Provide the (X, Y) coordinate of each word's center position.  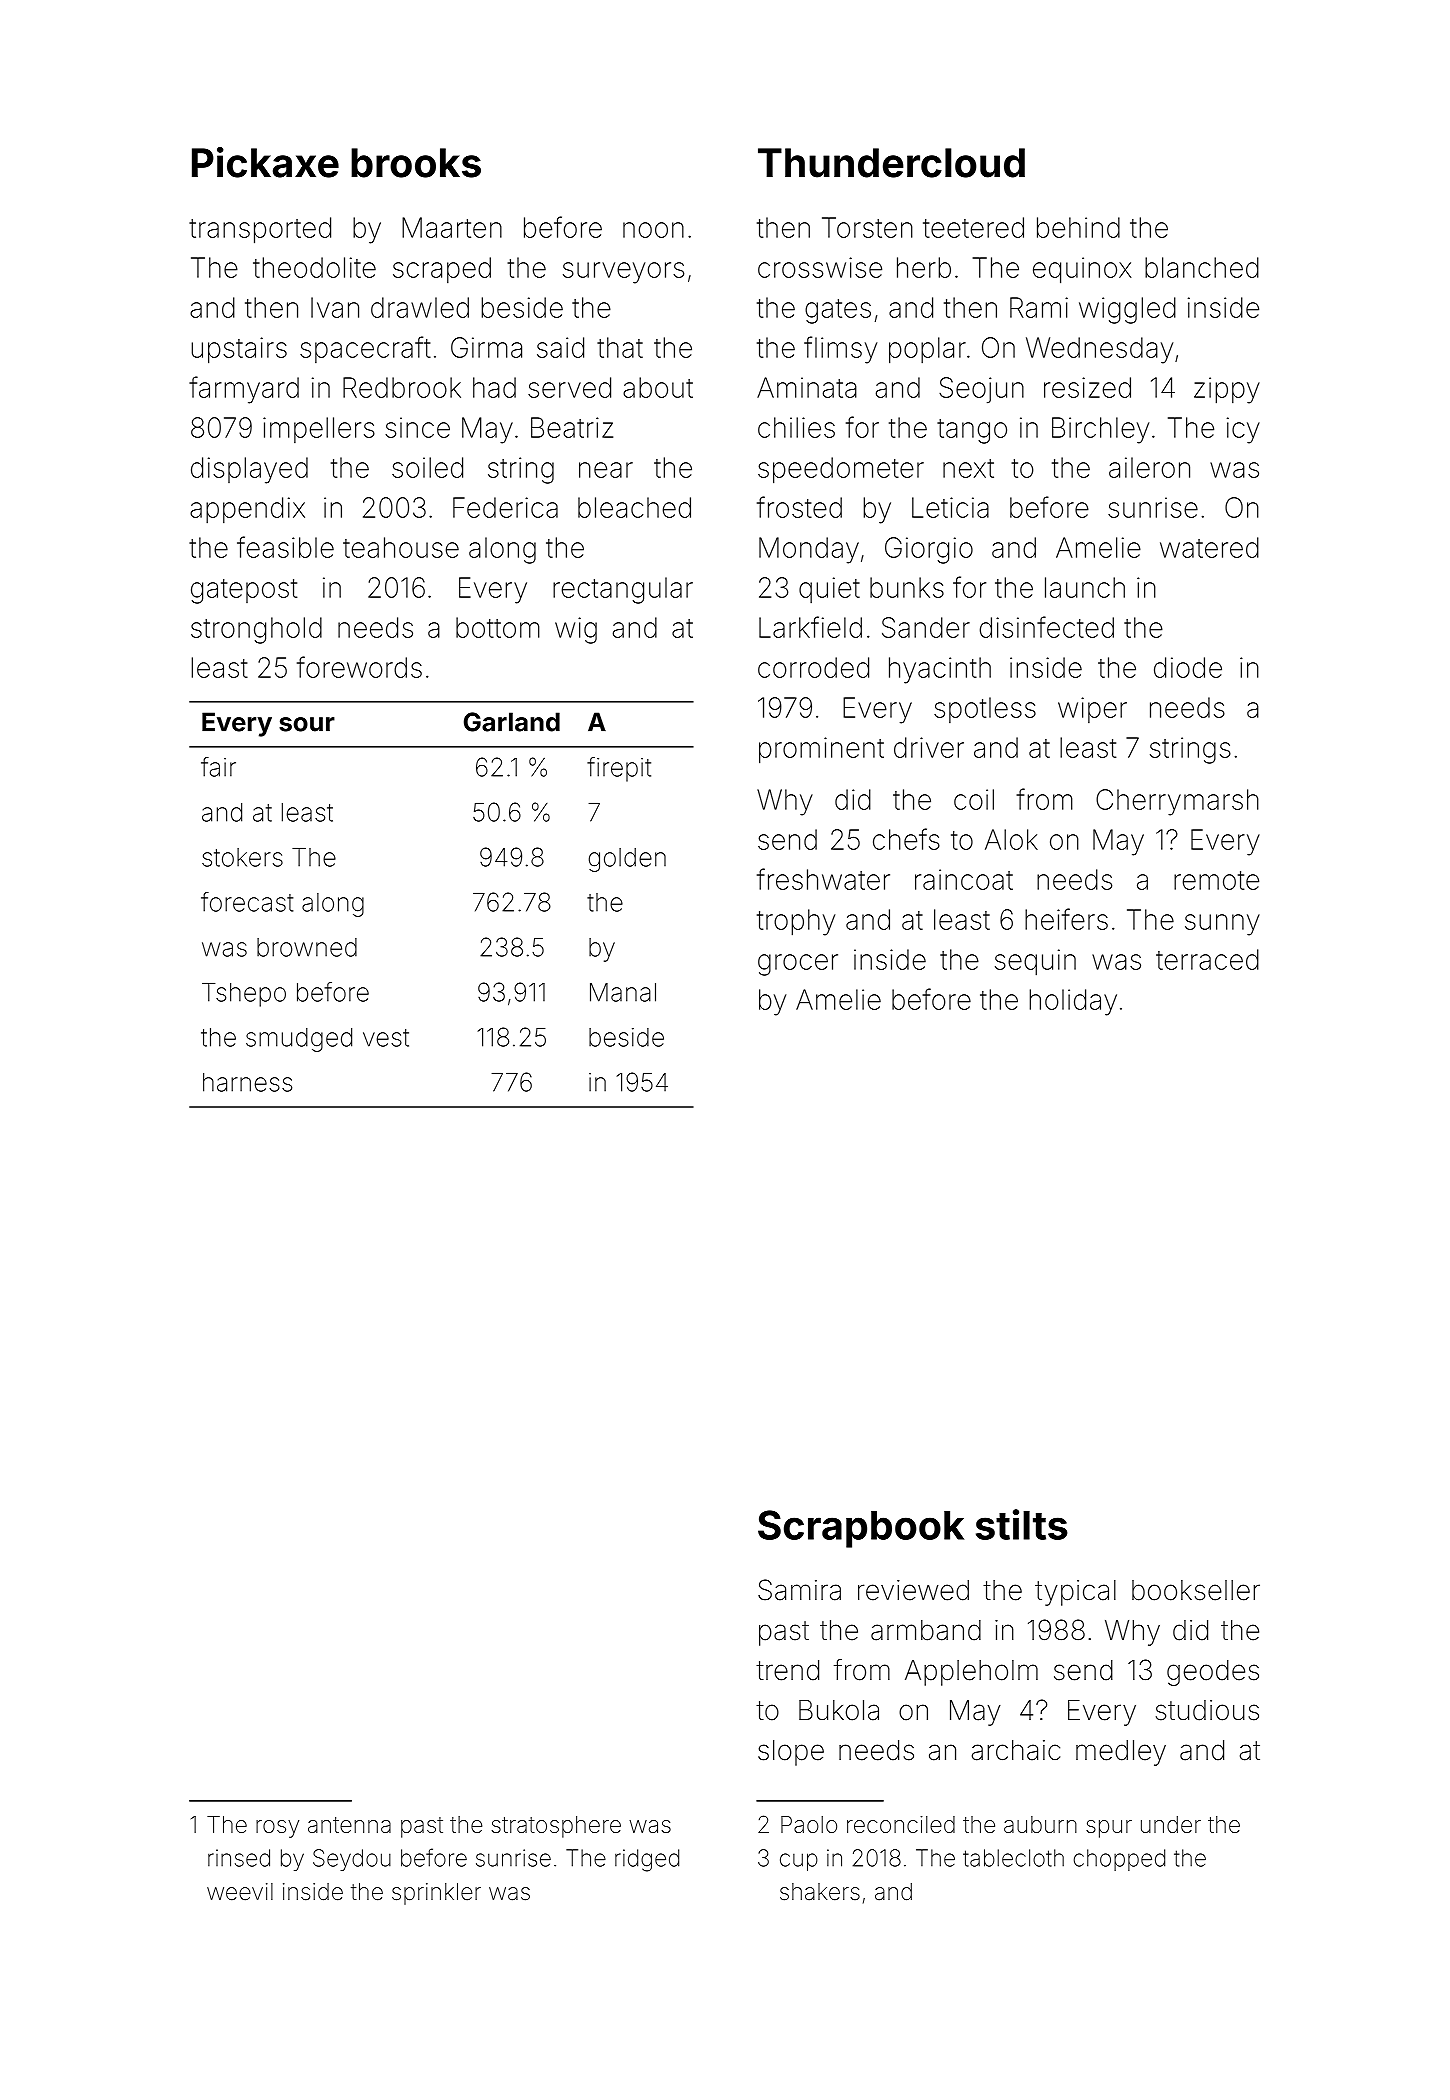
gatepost (244, 591)
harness (247, 1082)
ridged (647, 1860)
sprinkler (436, 1894)
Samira (799, 1590)
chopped (1119, 1860)
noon (653, 230)
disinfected (1047, 627)
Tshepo (244, 995)
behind (1078, 227)
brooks (416, 163)
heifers (1066, 919)
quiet (829, 590)
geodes (1213, 1673)
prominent (821, 750)
